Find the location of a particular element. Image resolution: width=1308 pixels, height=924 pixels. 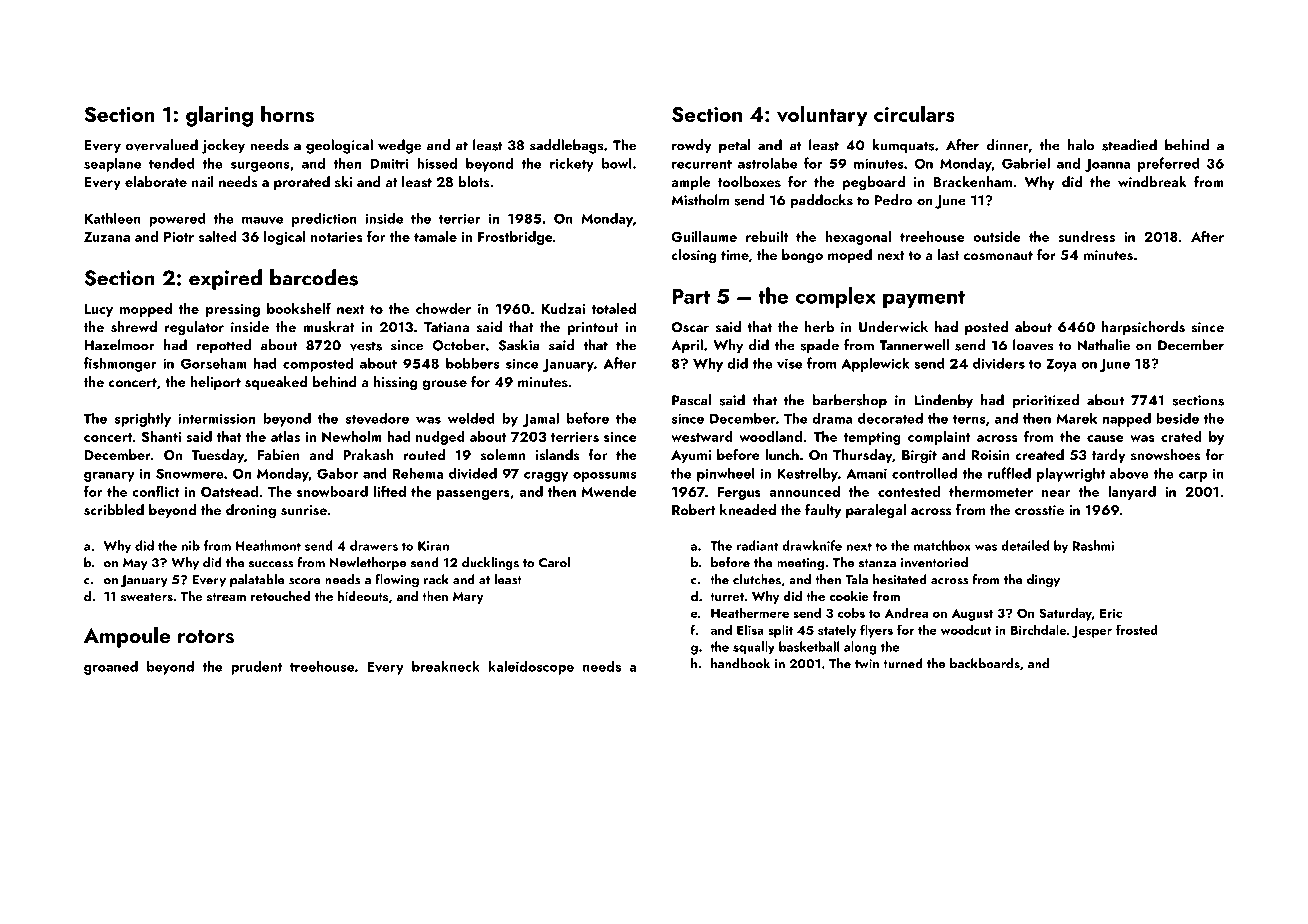

lanyard is located at coordinates (1132, 493).
